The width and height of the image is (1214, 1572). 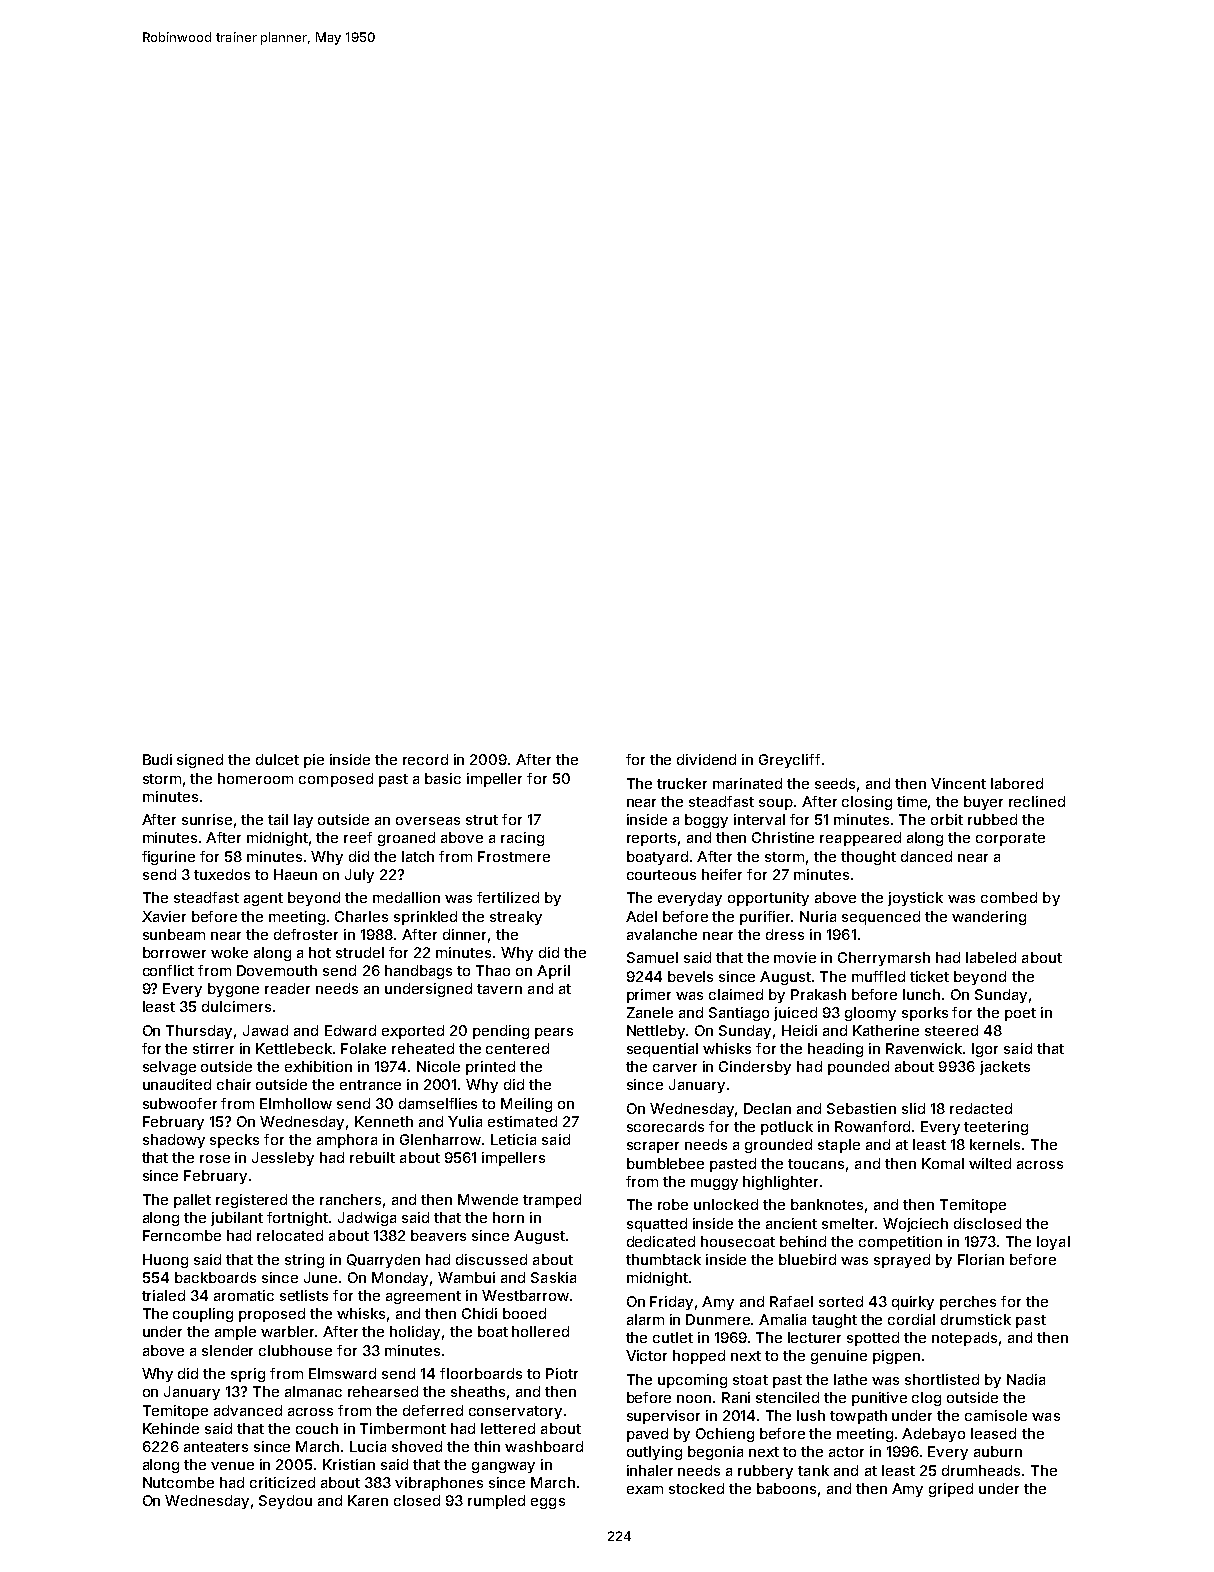 I want to click on exam, so click(x=645, y=1490).
